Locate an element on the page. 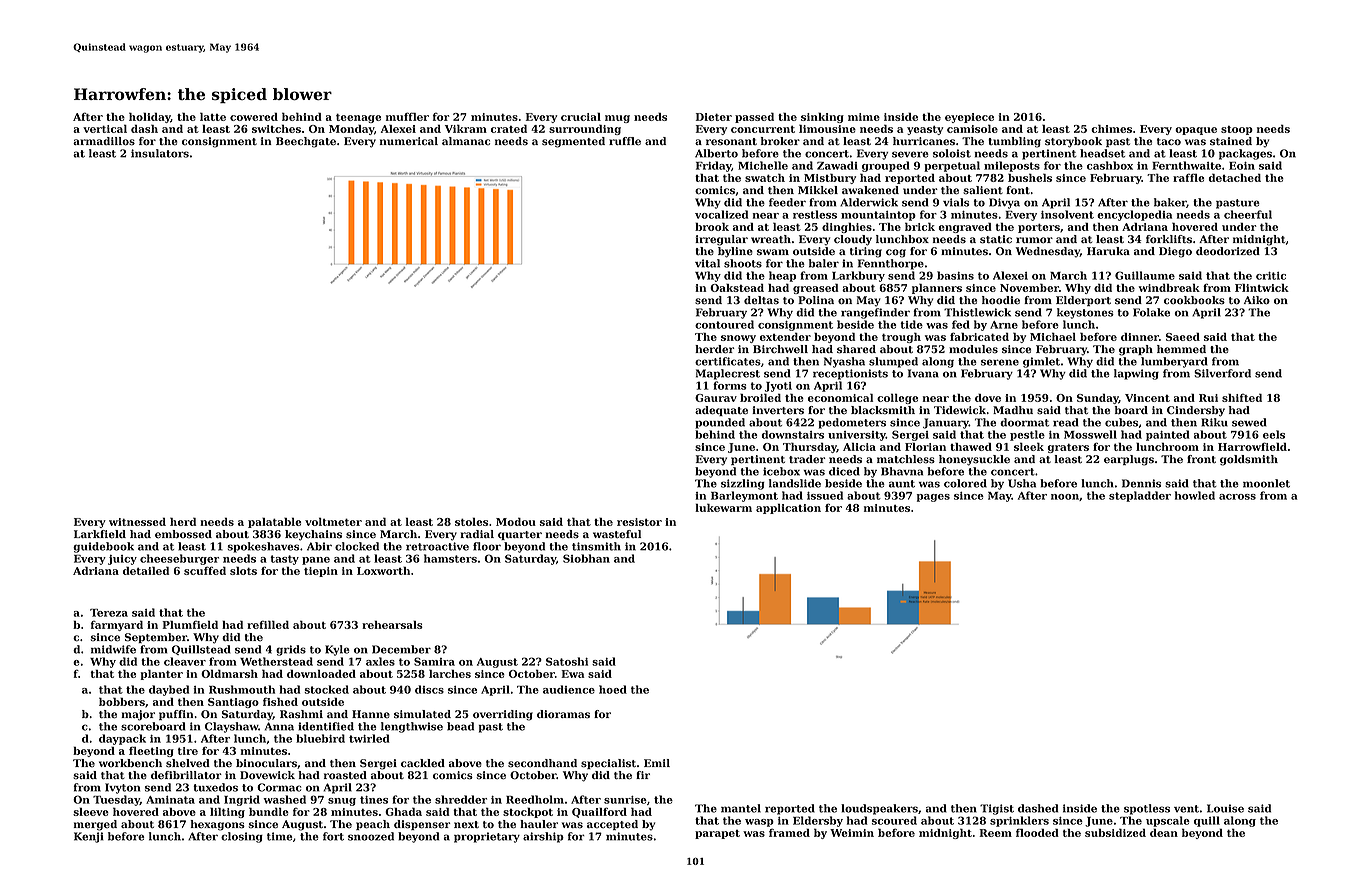 This image has height=887, width=1372. cubes is located at coordinates (1121, 422).
